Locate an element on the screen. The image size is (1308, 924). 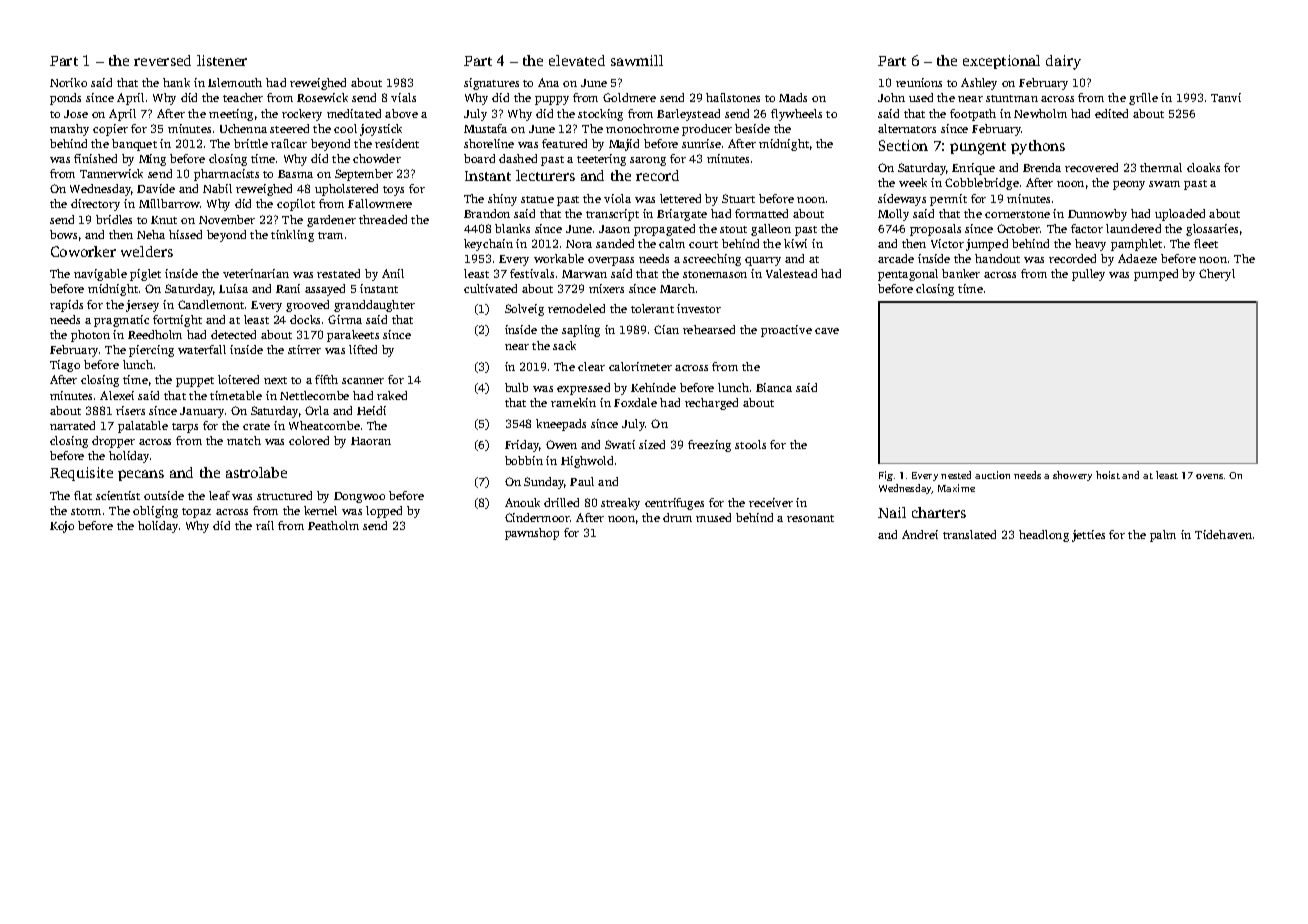
Bianca is located at coordinates (774, 387).
